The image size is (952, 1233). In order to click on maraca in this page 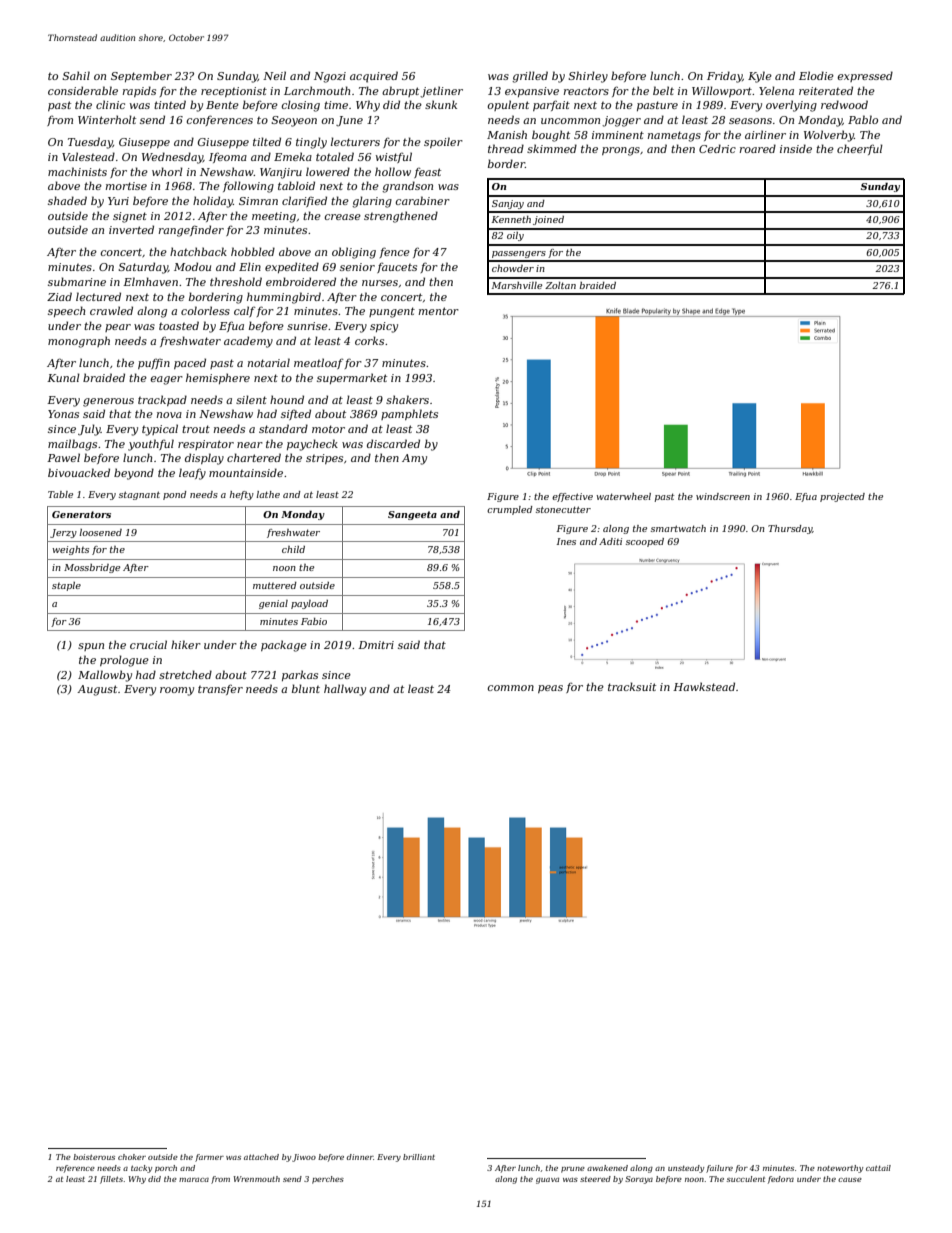, I will do `click(194, 1180)`.
